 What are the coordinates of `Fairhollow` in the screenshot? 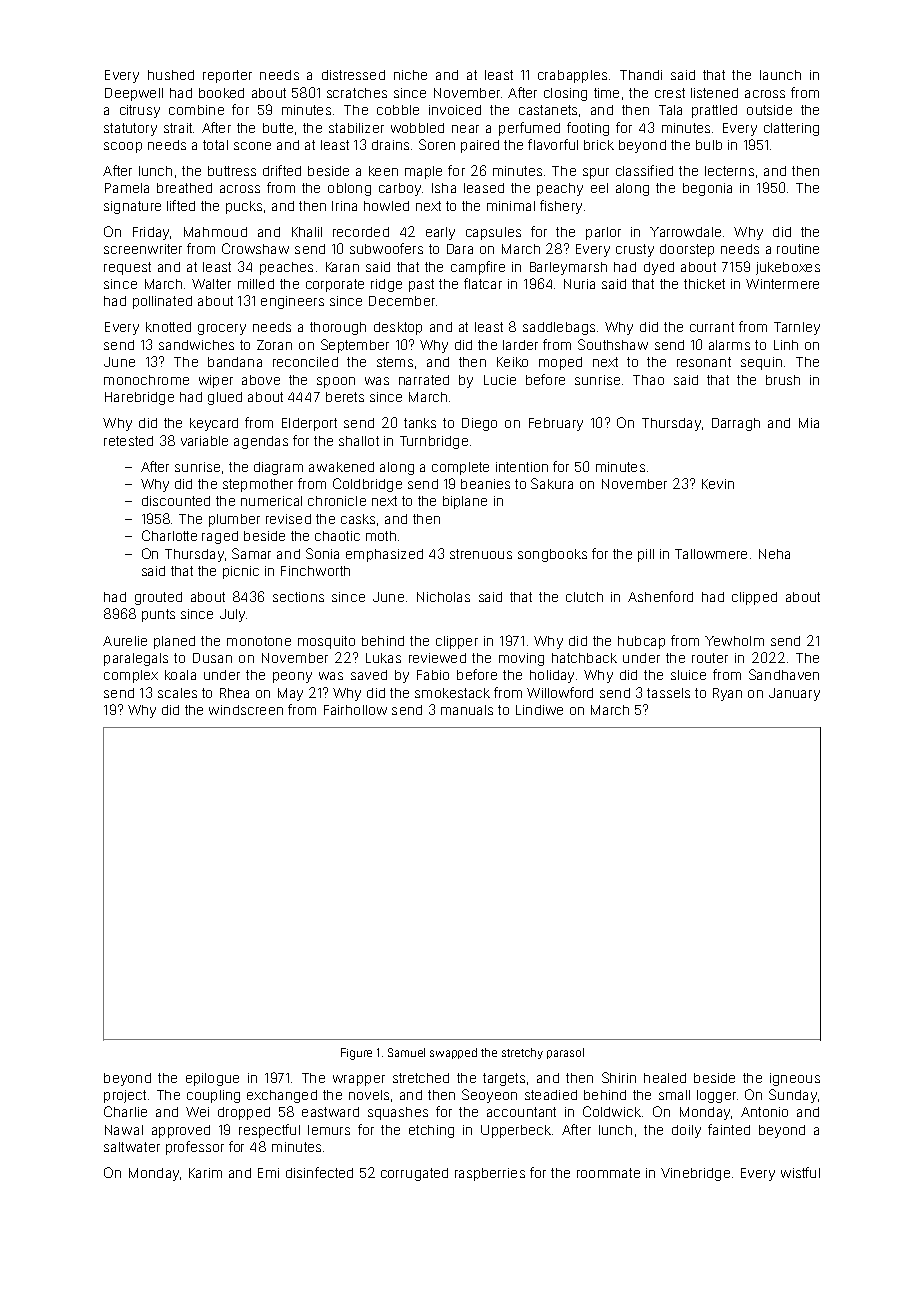 It's located at (355, 710).
